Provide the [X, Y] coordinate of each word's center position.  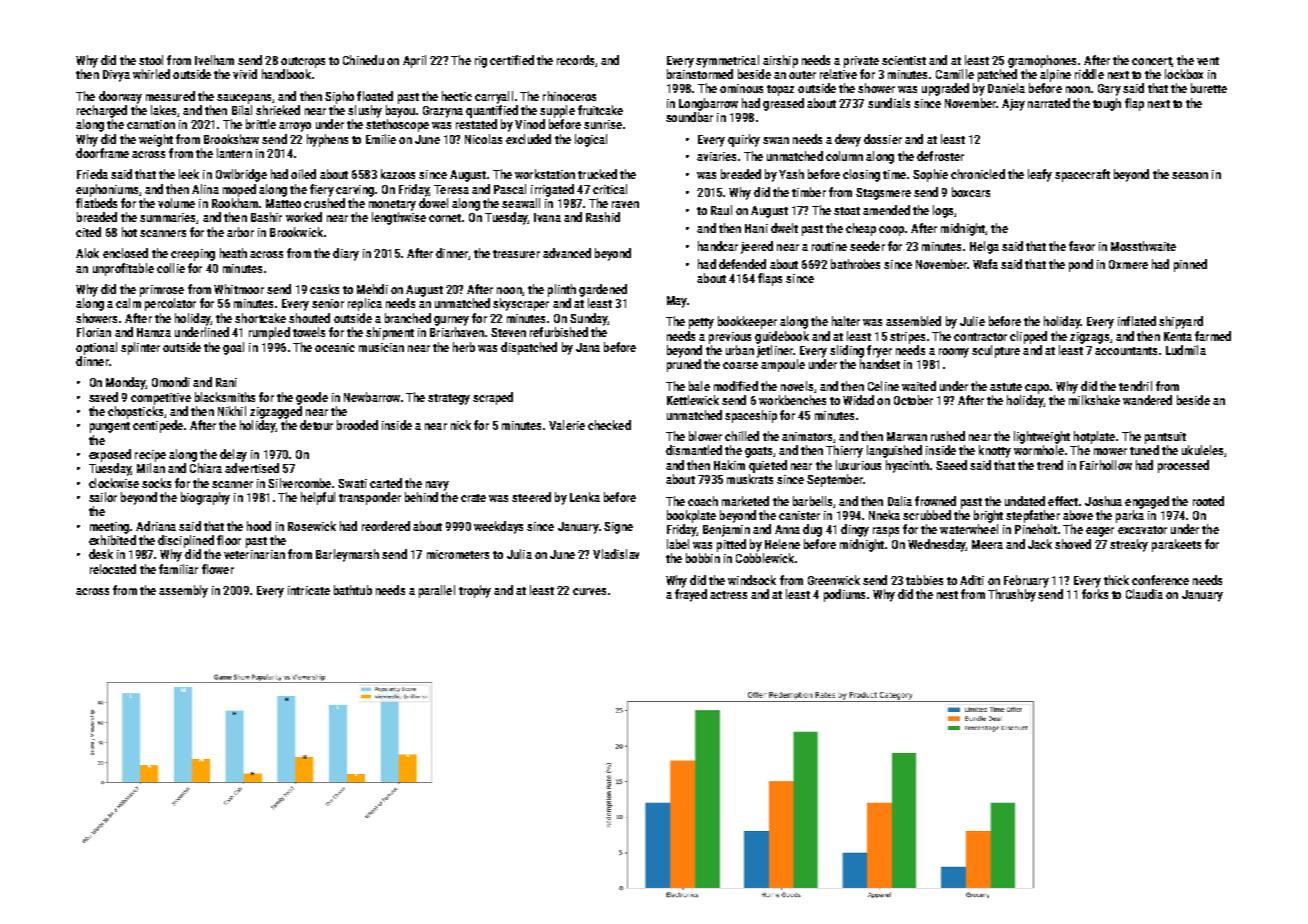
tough [1107, 104]
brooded [357, 425]
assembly [183, 591]
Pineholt [1036, 529]
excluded [528, 139]
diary [346, 254]
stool [151, 60]
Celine [883, 386]
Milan [151, 468]
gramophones [1042, 61]
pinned [1190, 265]
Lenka [585, 497]
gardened [603, 290]
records [575, 60]
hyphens [327, 140]
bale [699, 386]
